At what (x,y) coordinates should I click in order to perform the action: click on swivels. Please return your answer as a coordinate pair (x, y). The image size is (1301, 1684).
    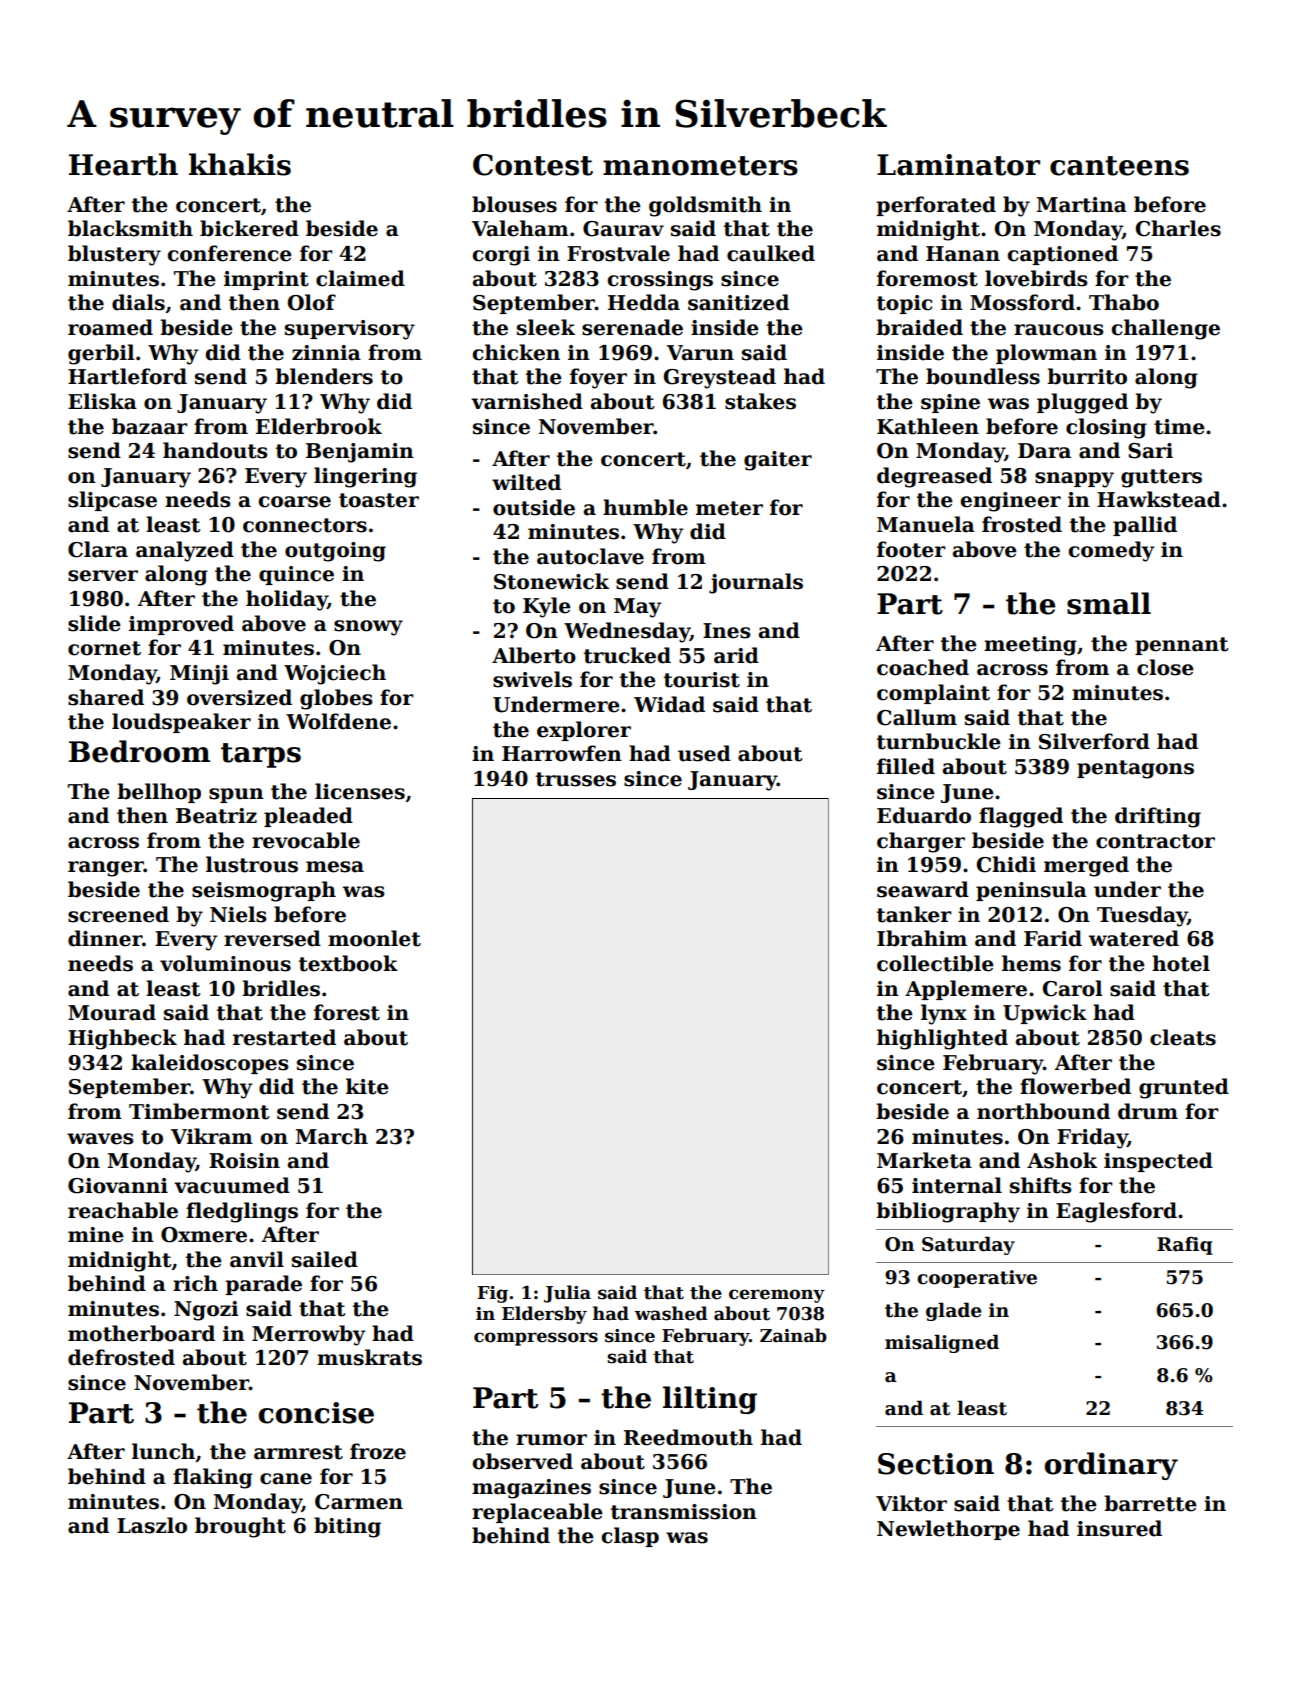
    Looking at the image, I should click on (532, 679).
